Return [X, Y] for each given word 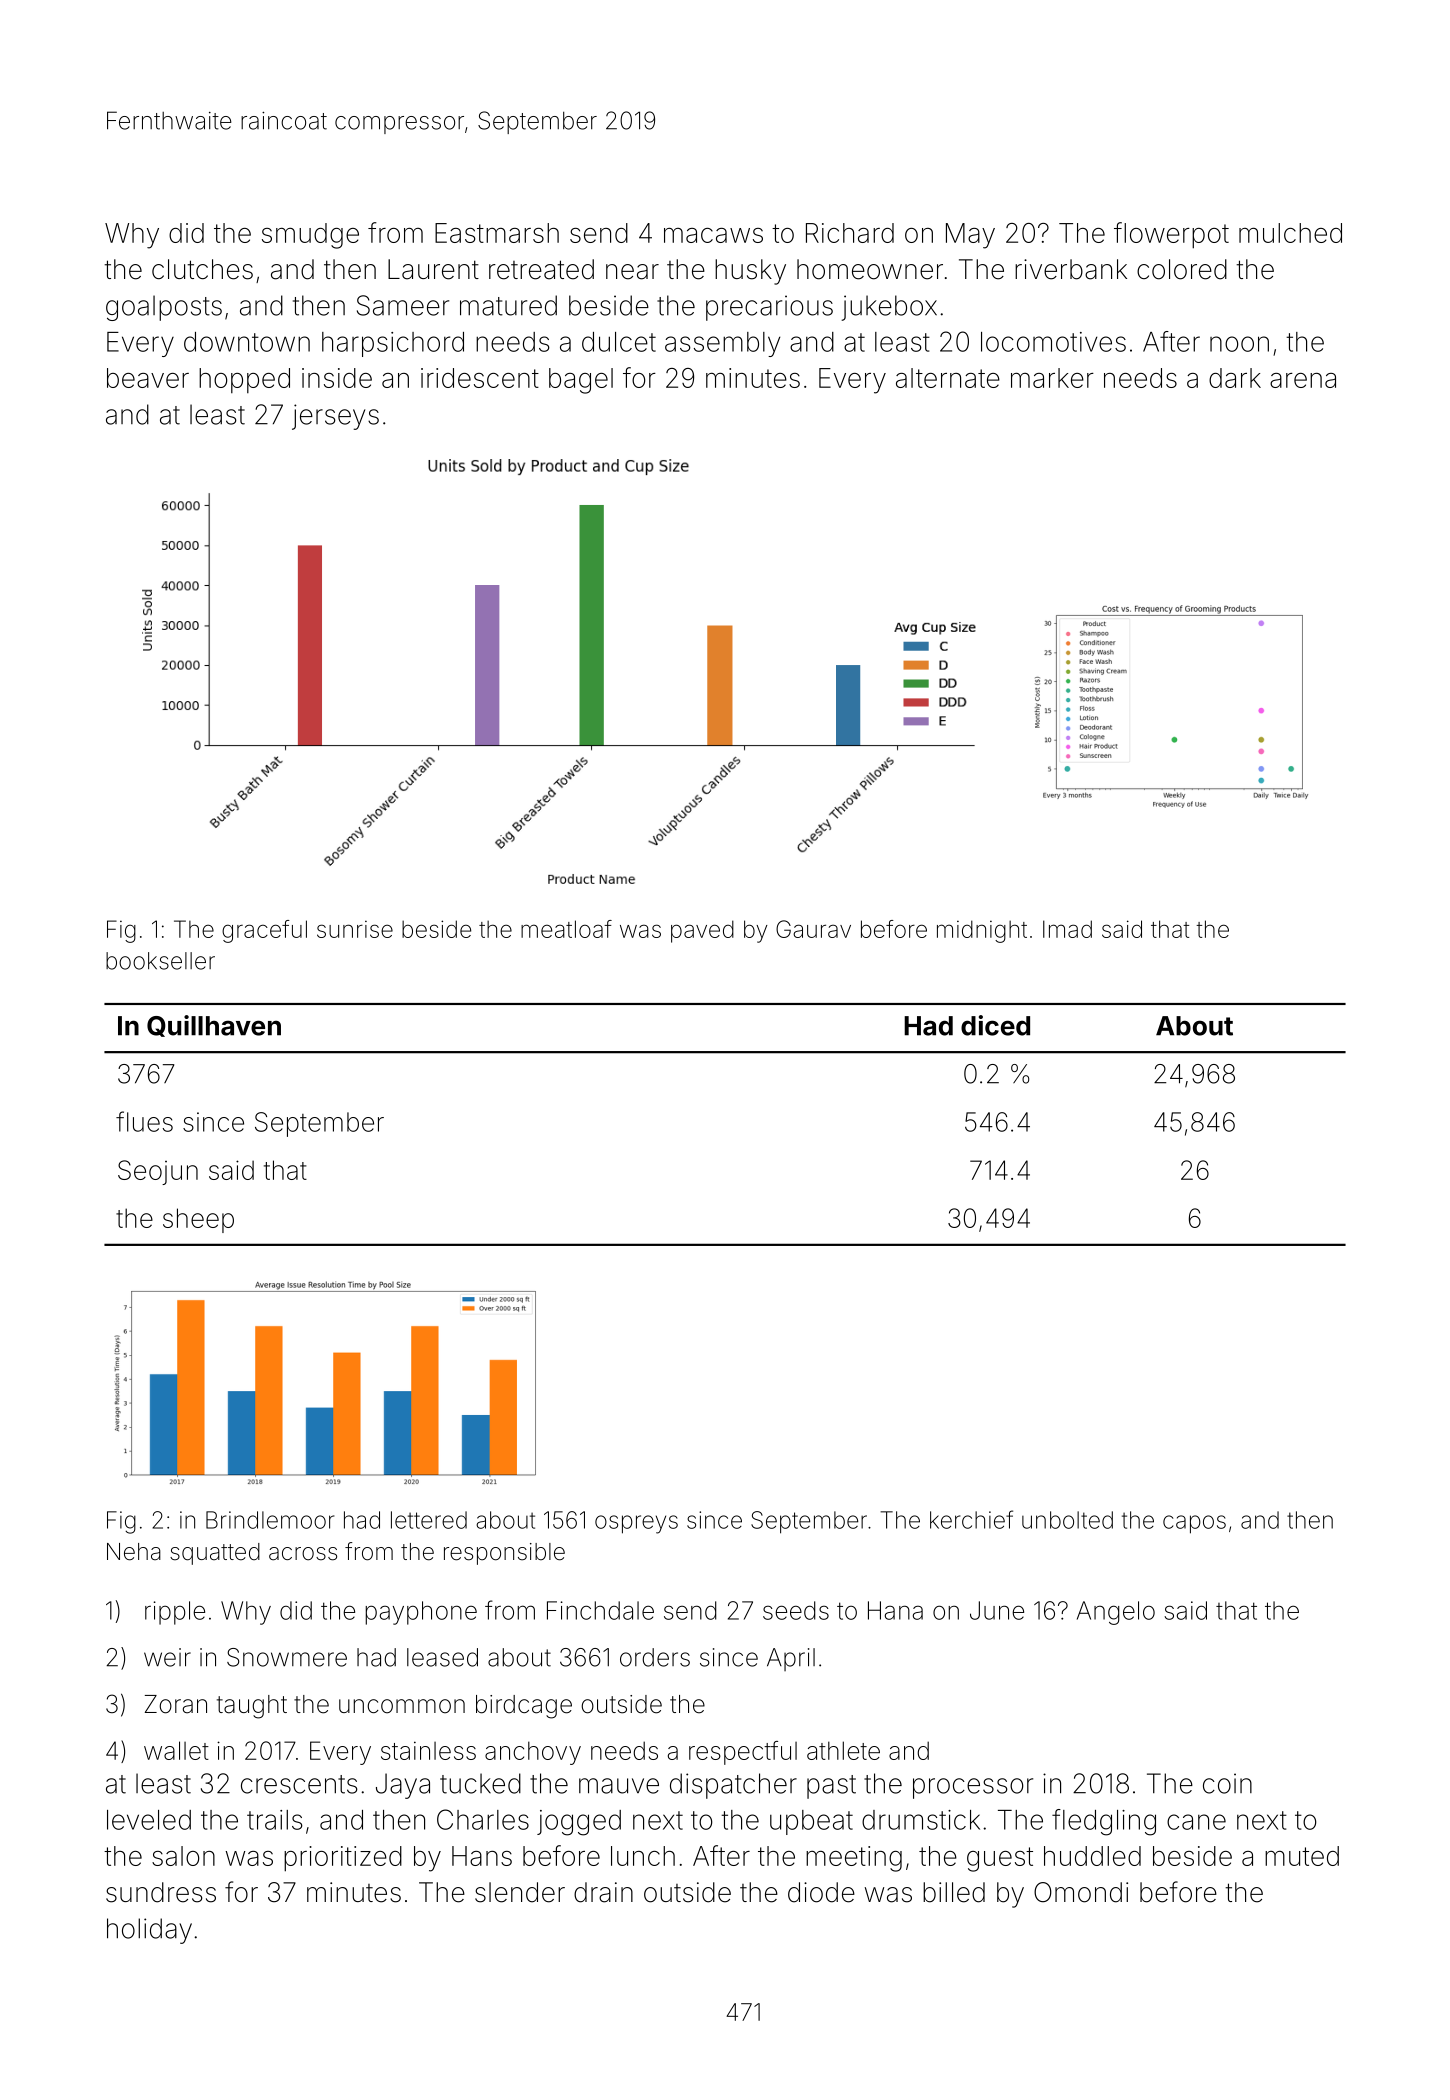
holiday [149, 1931]
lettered [429, 1520]
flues [144, 1121]
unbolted [1067, 1520]
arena [1303, 380]
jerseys [335, 417]
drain [603, 1892]
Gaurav [813, 929]
